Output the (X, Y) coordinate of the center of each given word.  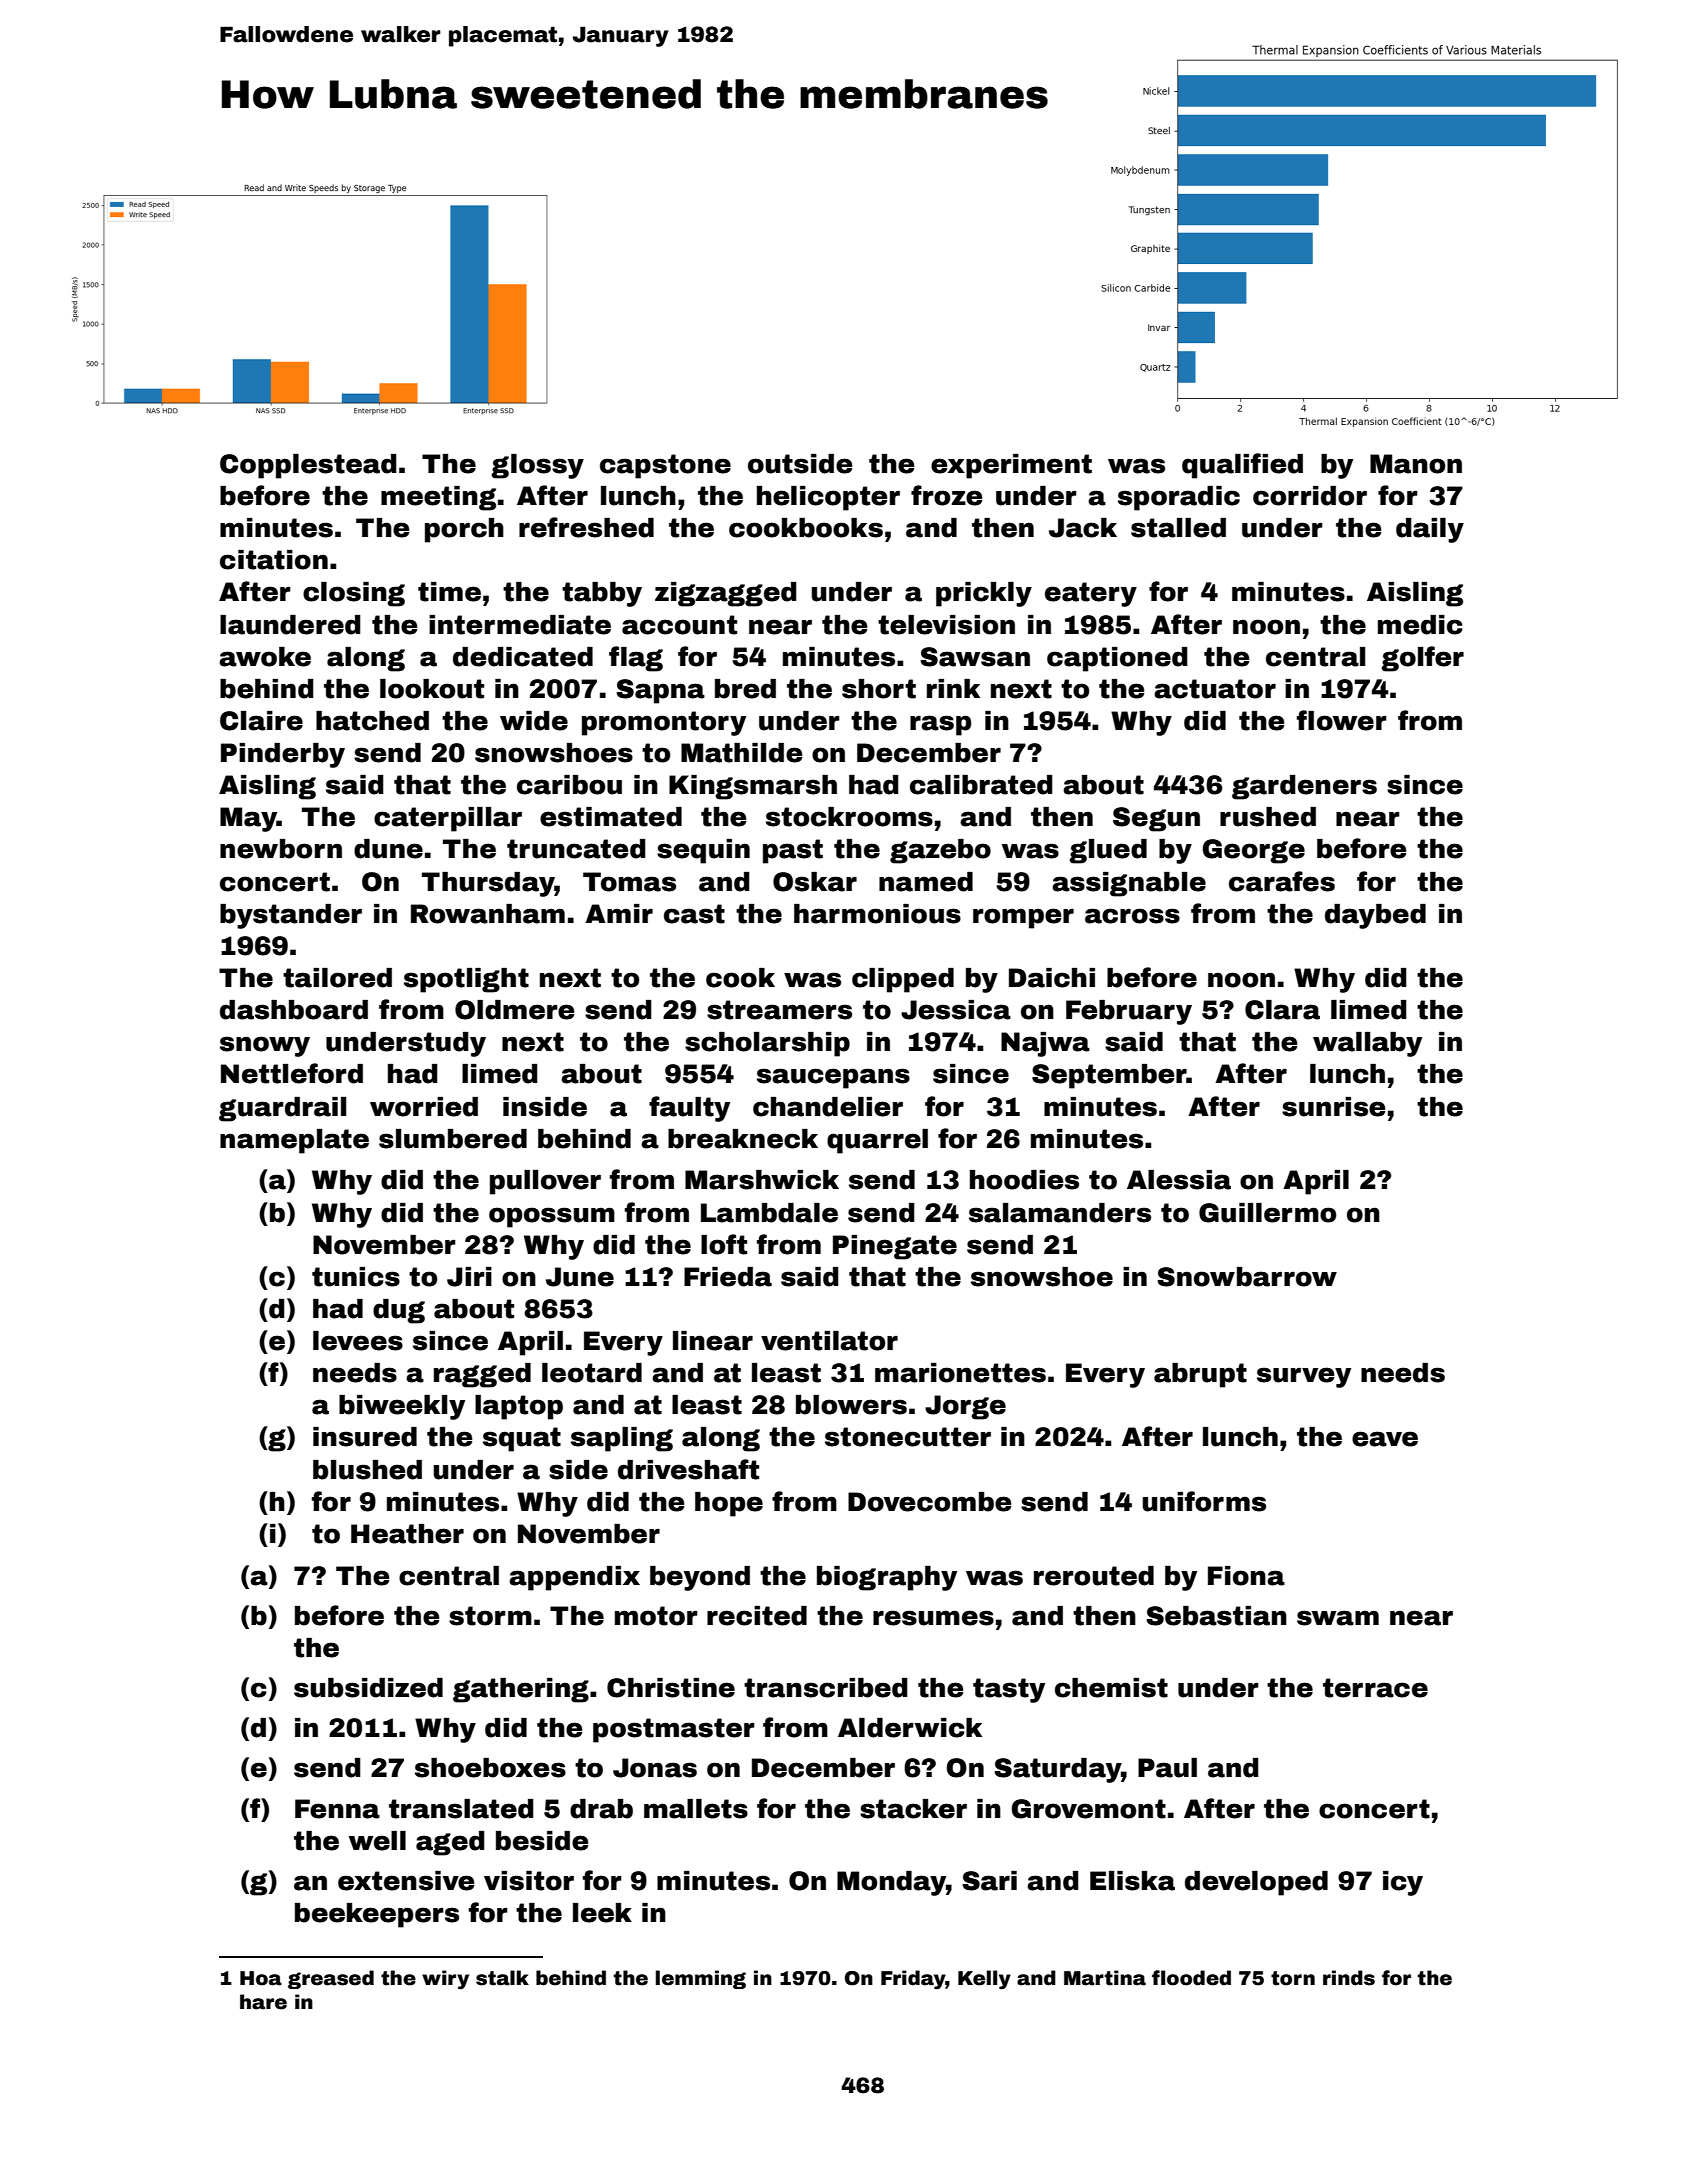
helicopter (828, 498)
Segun (1156, 819)
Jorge (965, 1407)
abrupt (1200, 1375)
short (879, 689)
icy (1403, 1883)
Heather (407, 1534)
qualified (1242, 466)
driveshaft (688, 1469)
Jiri (469, 1277)
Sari (989, 1881)
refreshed (586, 527)
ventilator (829, 1341)
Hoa (261, 1978)
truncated (576, 849)
